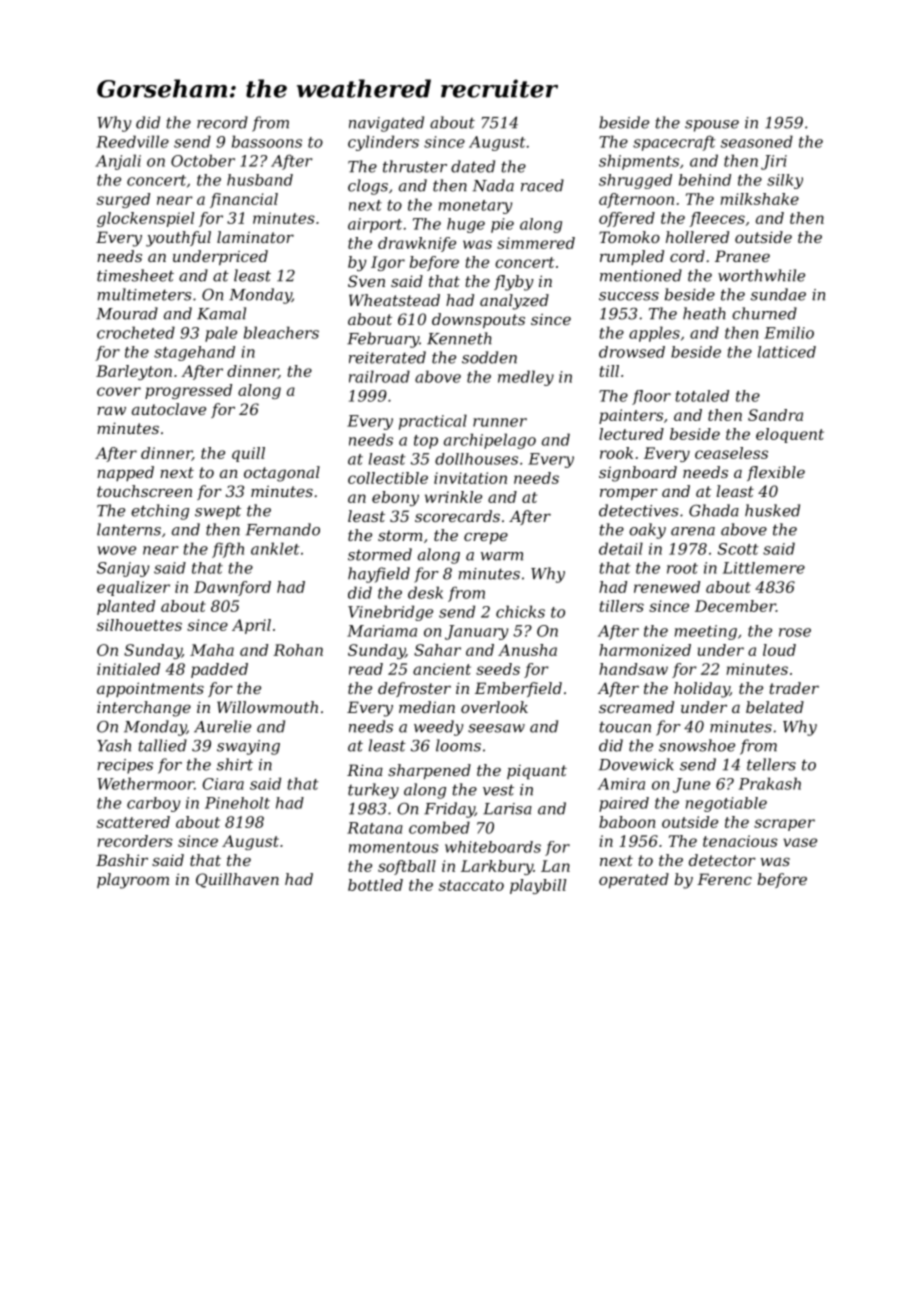  I want to click on equalizer, so click(133, 588).
